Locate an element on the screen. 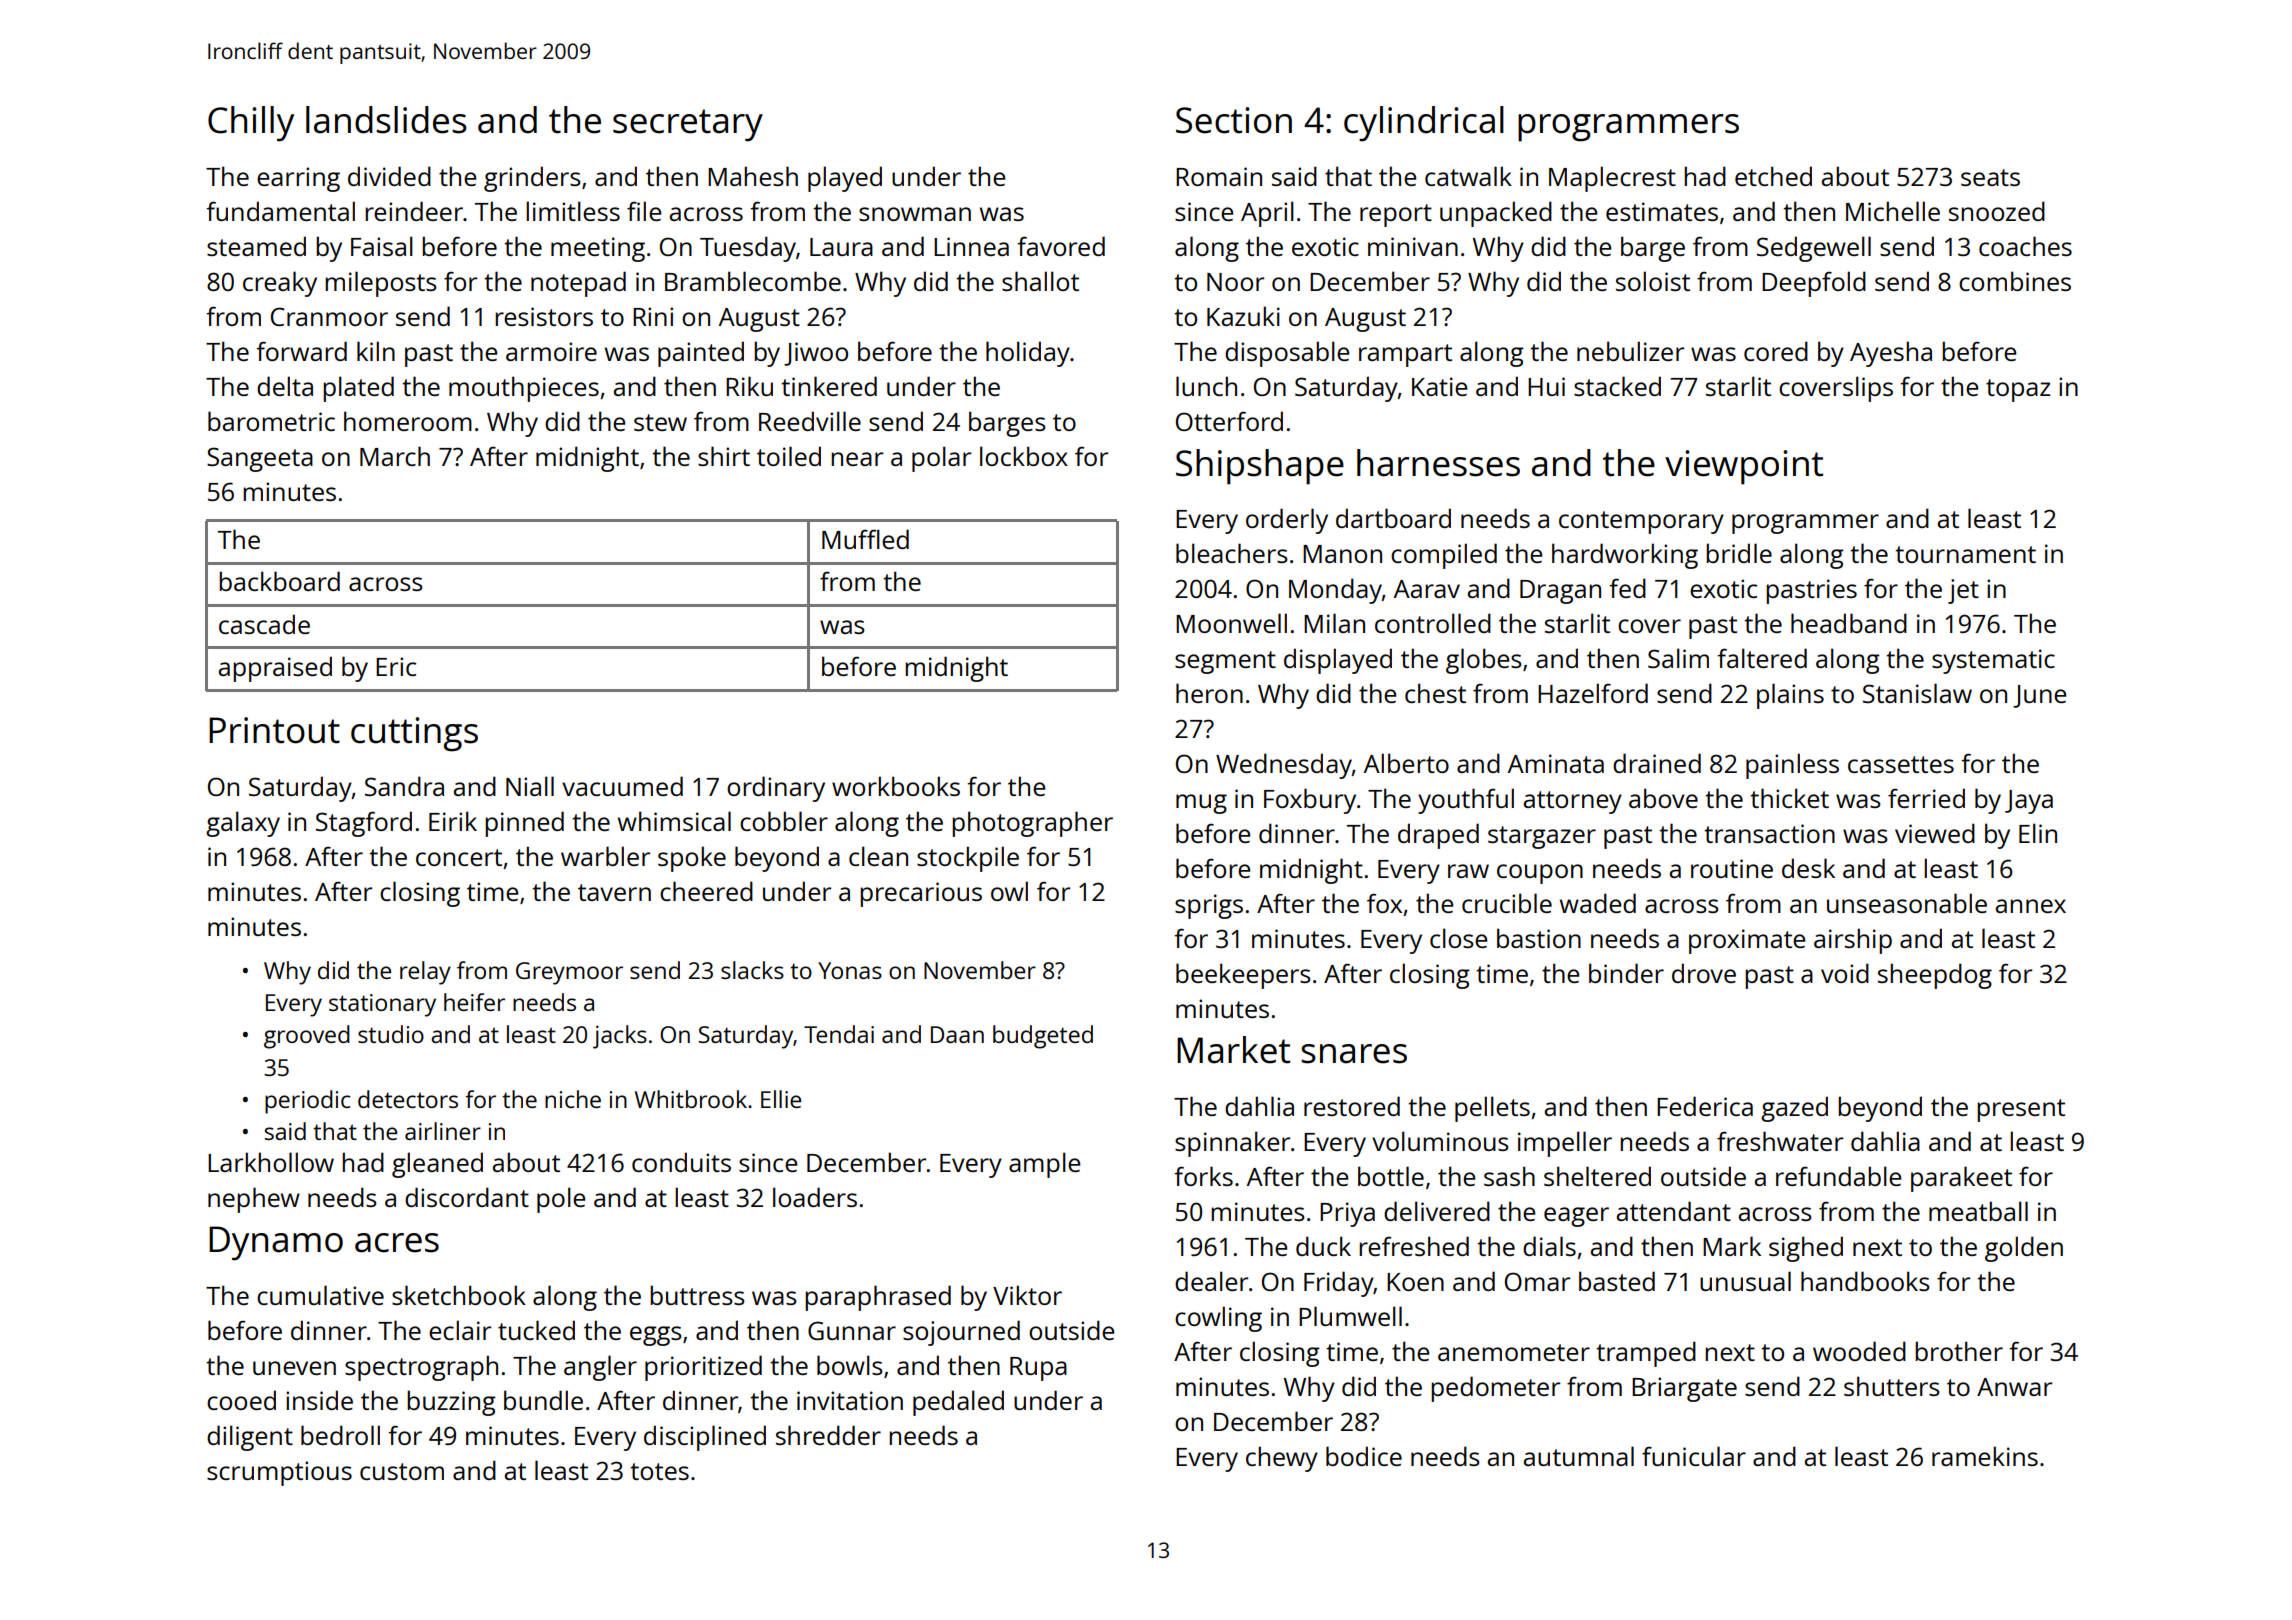  budgeted is located at coordinates (1043, 1037).
